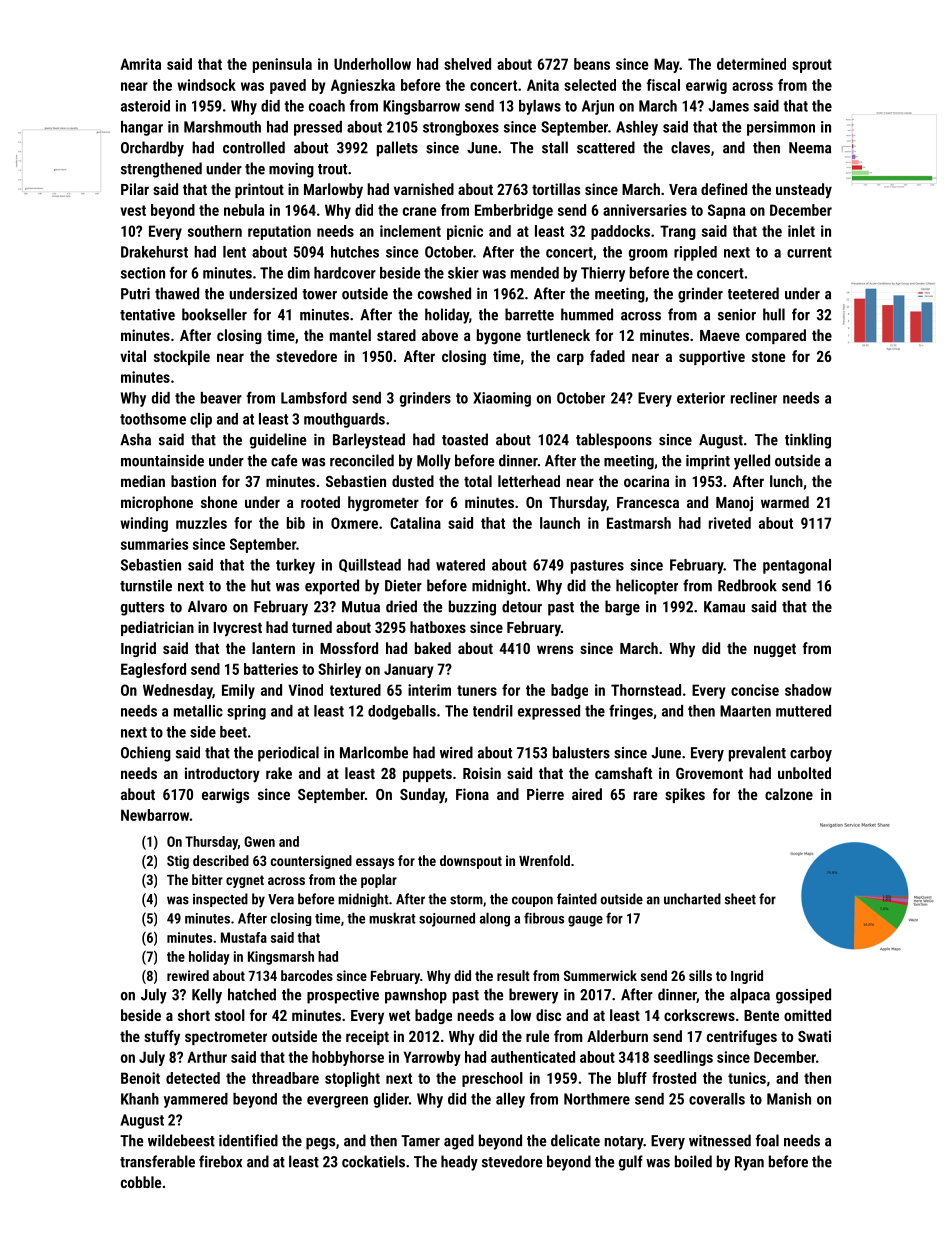 This screenshot has width=952, height=1233. Describe the element at coordinates (363, 86) in the screenshot. I see `Agnieszka` at that location.
